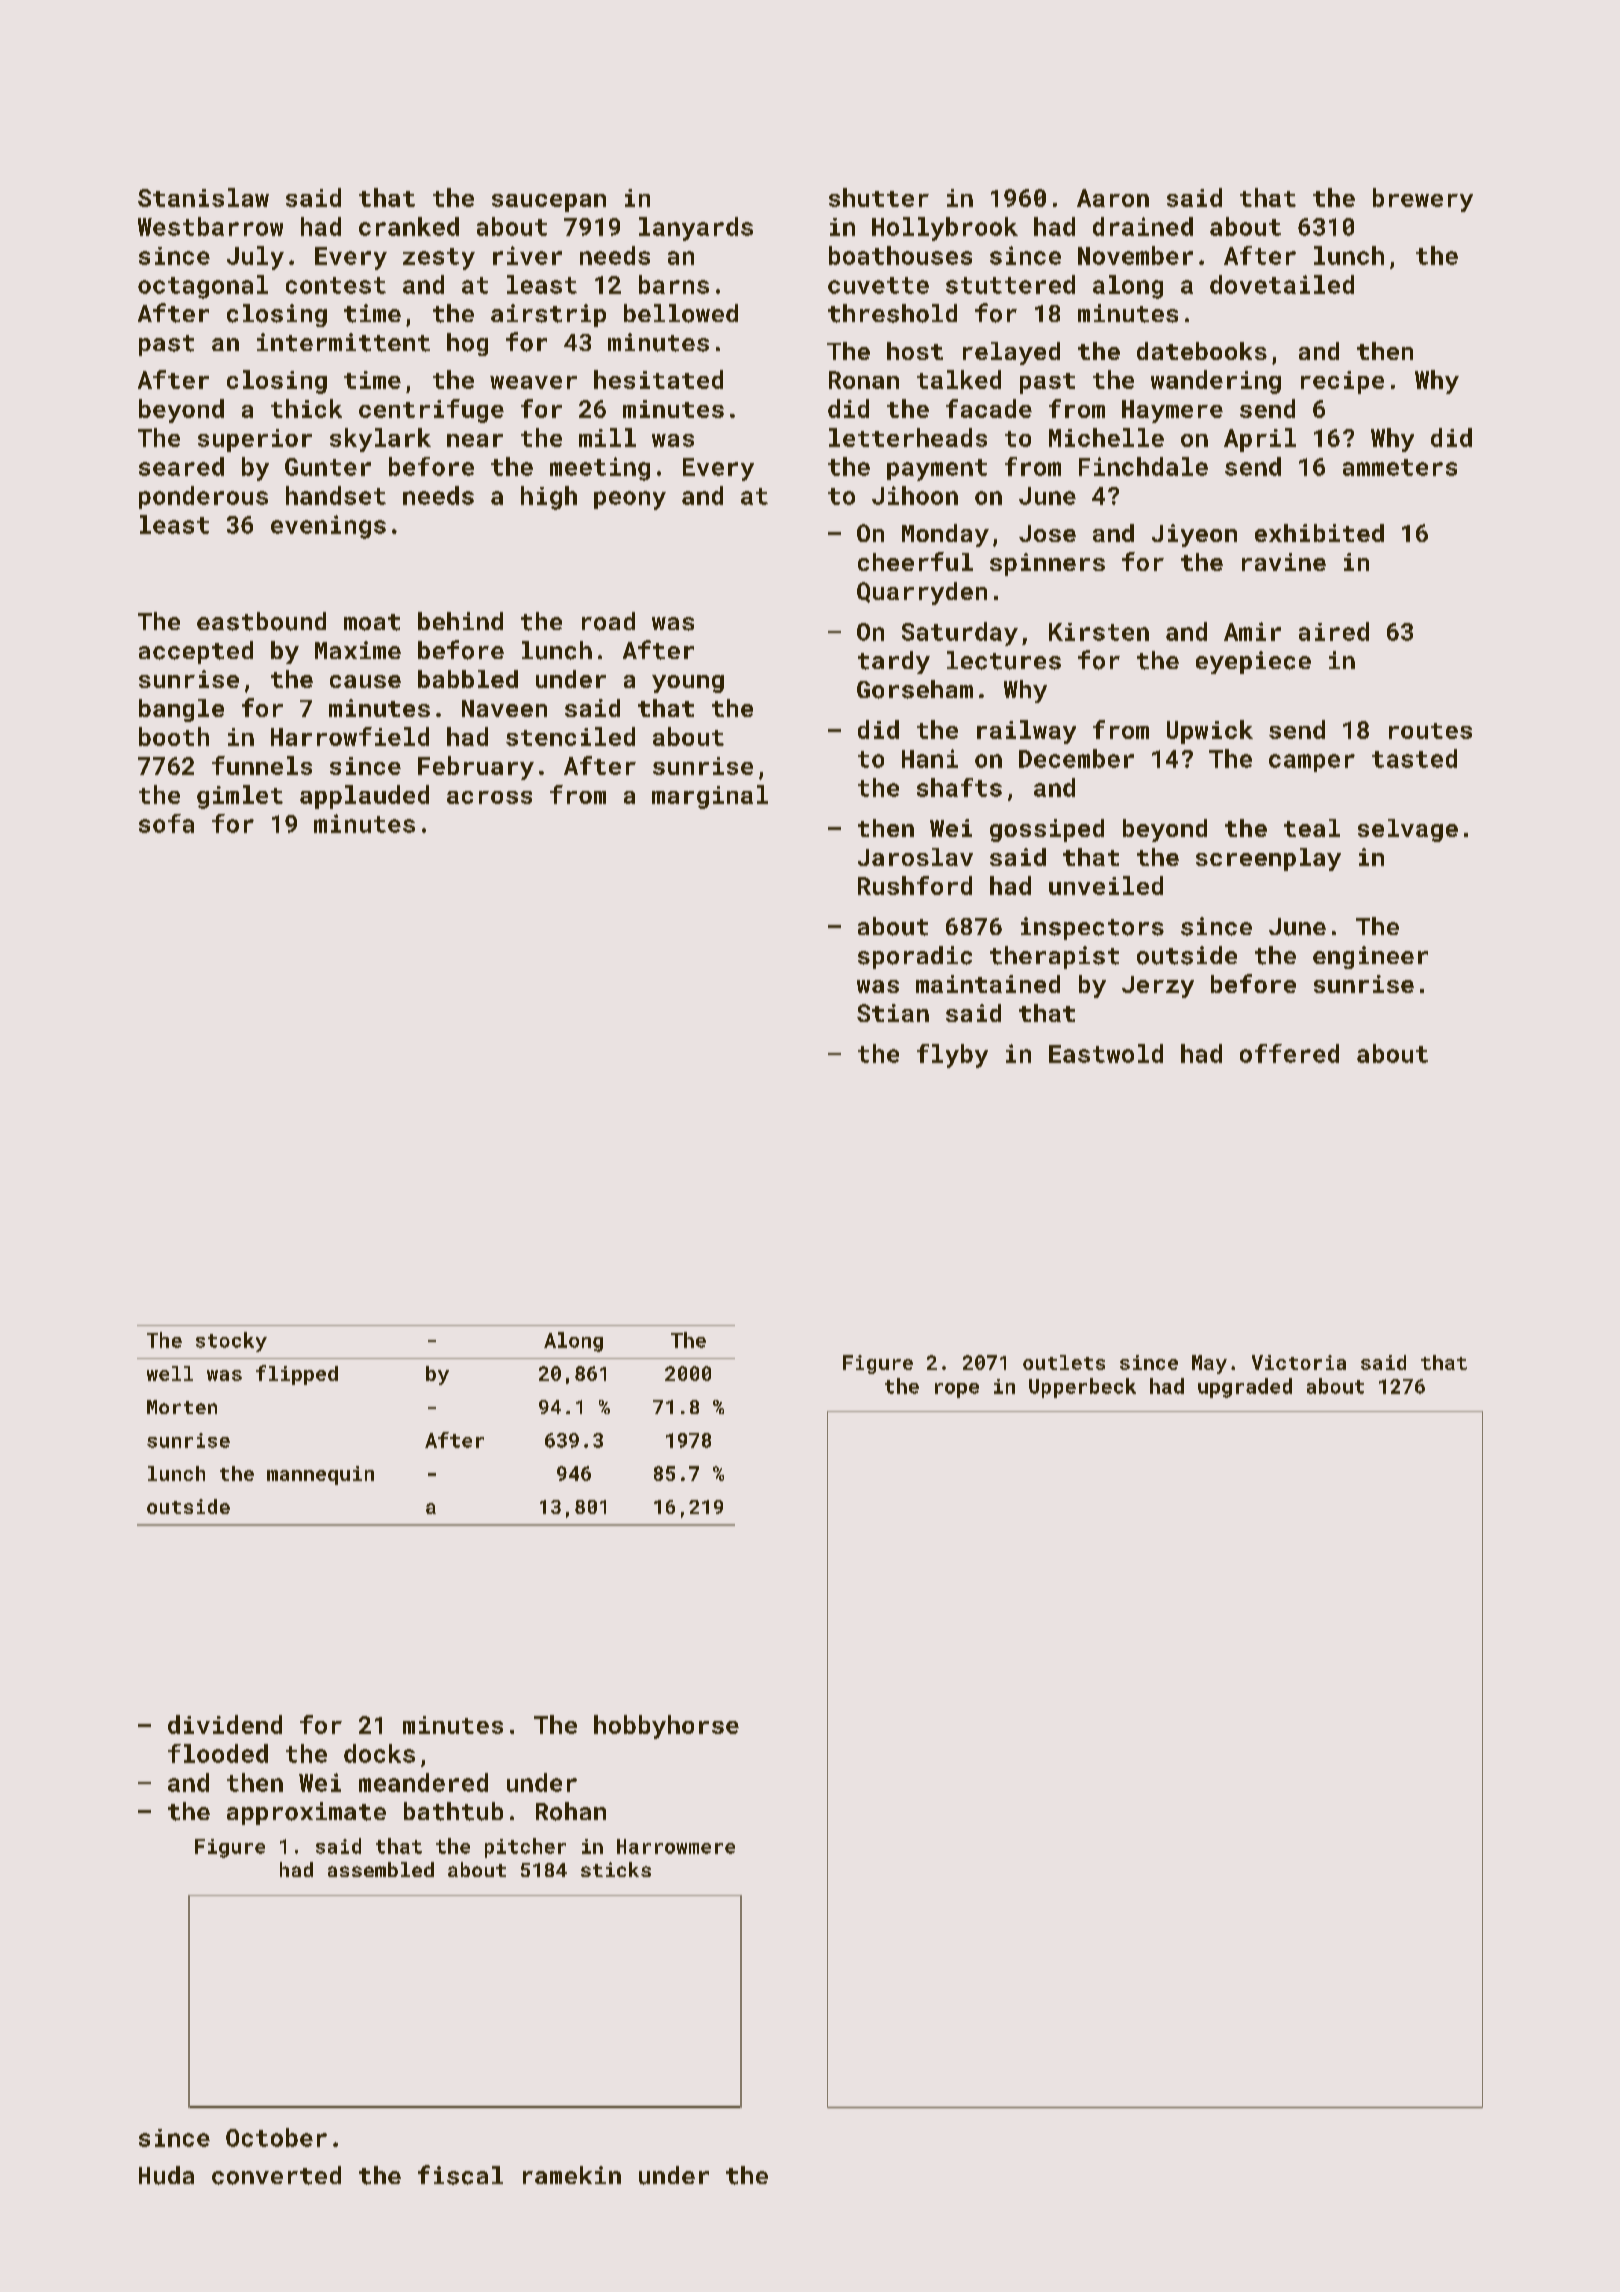  Describe the element at coordinates (1210, 732) in the page. I see `Upwick` at that location.
